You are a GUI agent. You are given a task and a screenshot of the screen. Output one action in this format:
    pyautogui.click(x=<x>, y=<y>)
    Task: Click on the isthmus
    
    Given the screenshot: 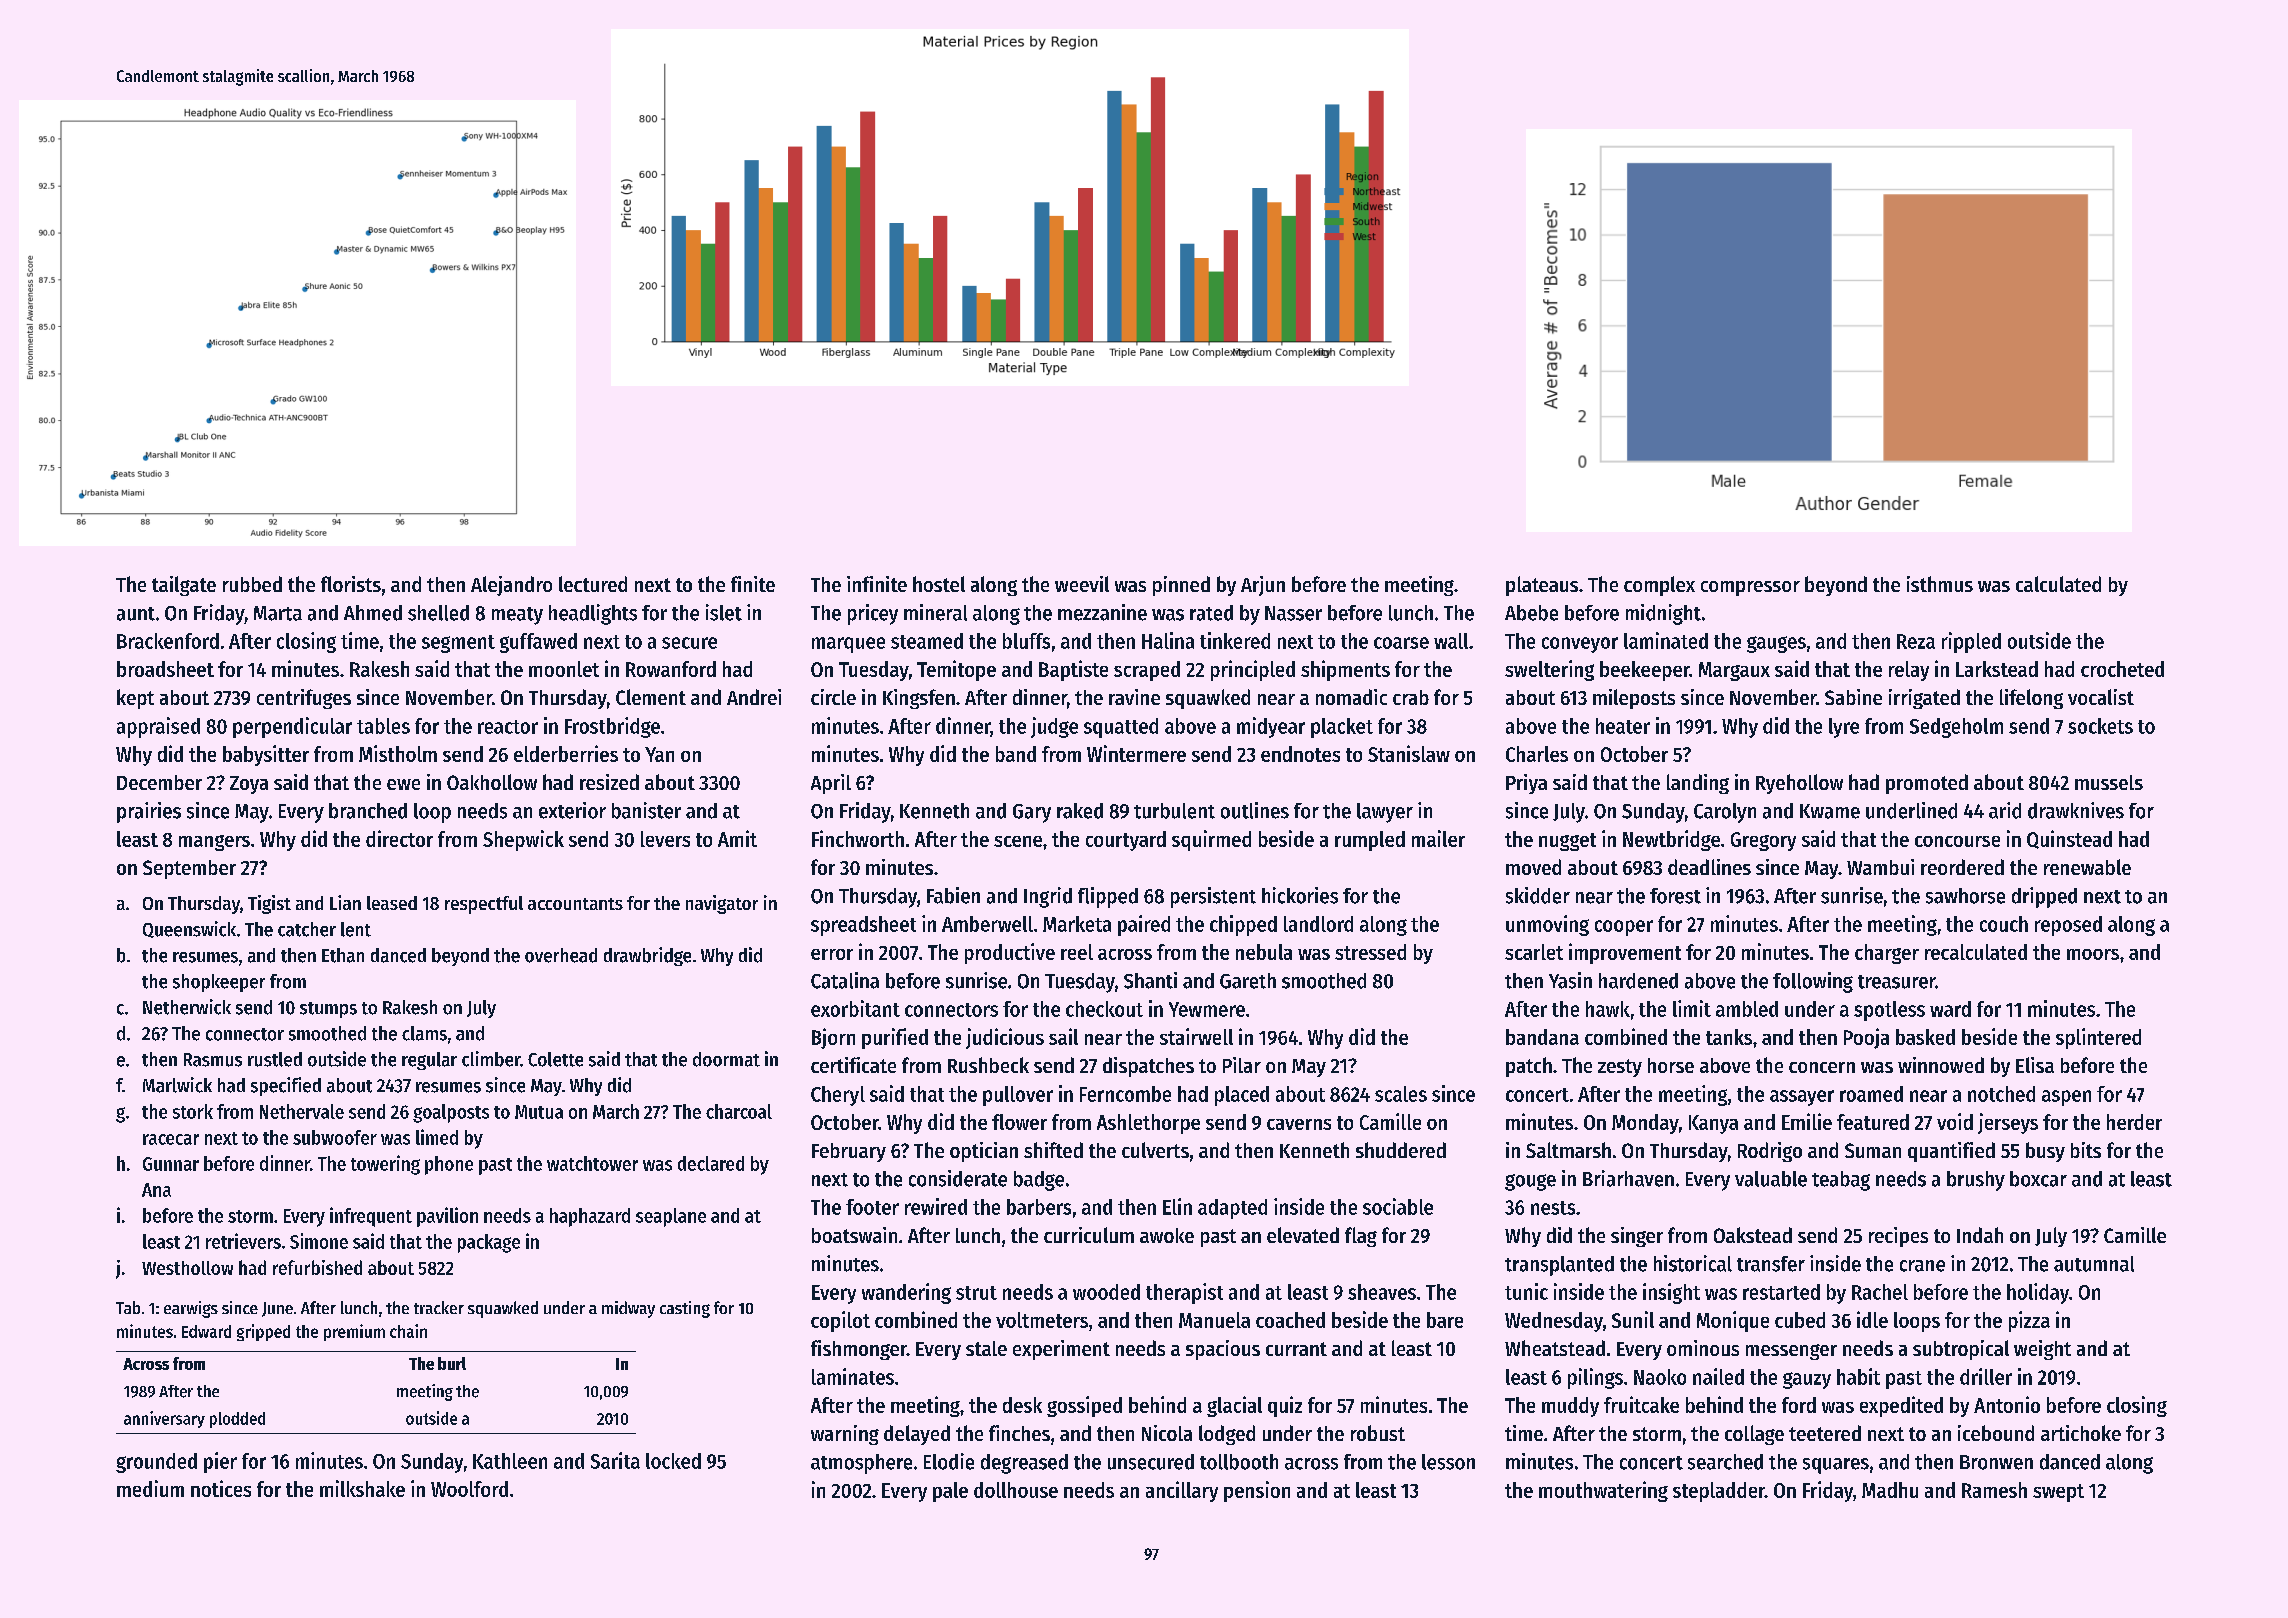 What is the action you would take?
    pyautogui.click(x=1940, y=584)
